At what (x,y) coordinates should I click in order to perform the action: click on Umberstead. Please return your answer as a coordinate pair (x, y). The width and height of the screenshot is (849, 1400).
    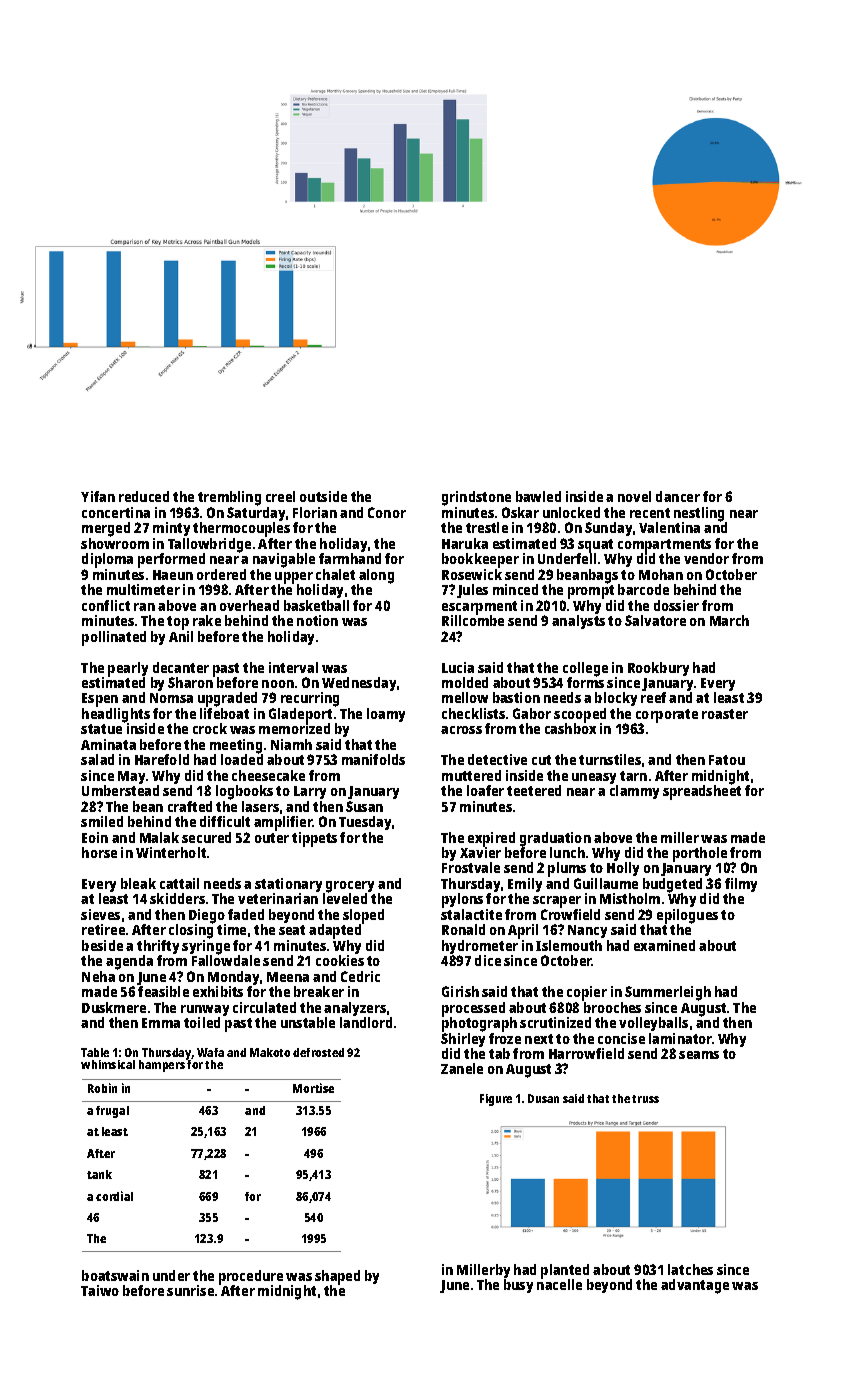
    Looking at the image, I should click on (120, 790).
